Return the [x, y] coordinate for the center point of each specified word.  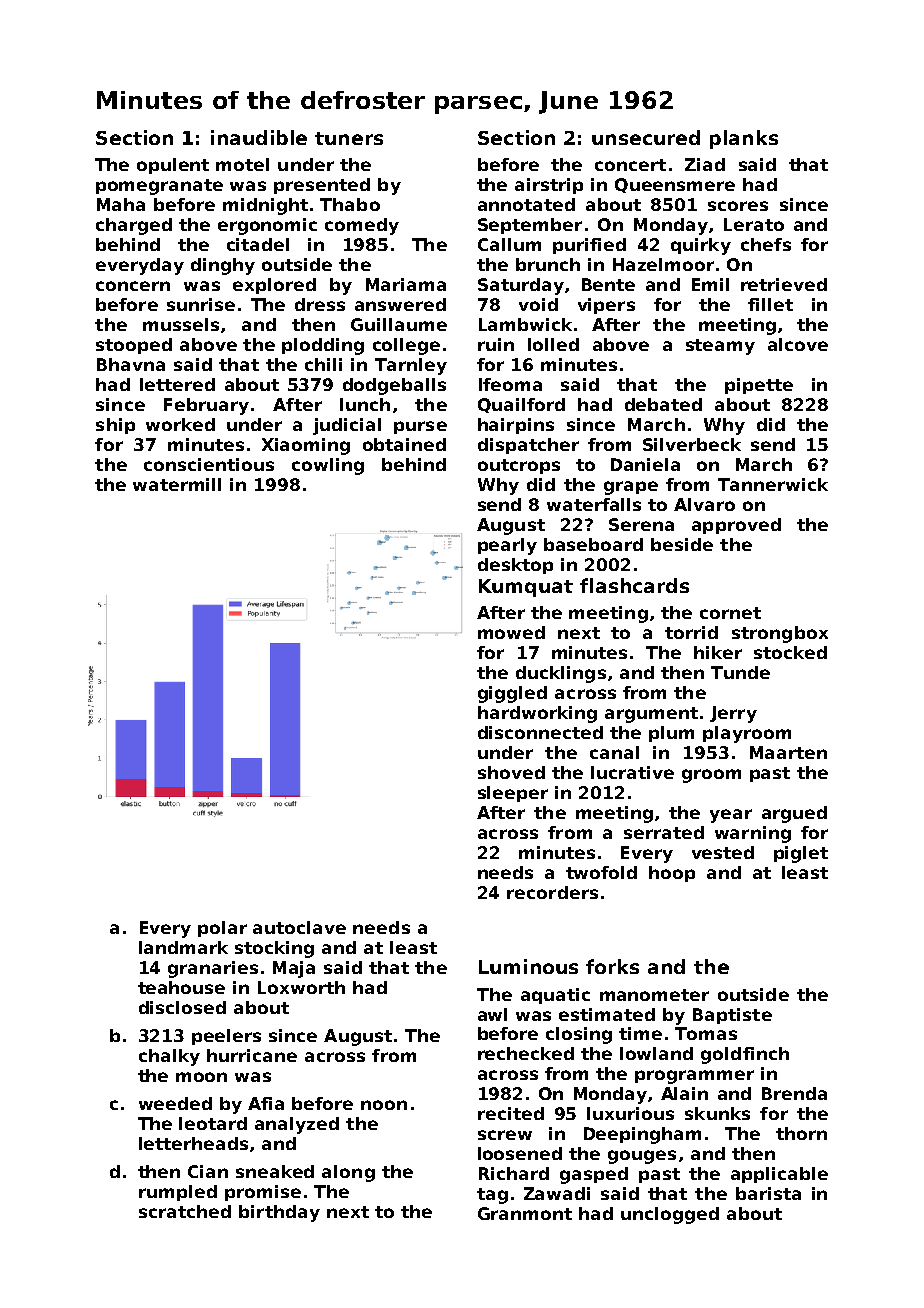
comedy [362, 226]
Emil [710, 284]
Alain [684, 1093]
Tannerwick [773, 484]
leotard [213, 1123]
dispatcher [528, 446]
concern [133, 286]
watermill [177, 484]
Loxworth [301, 987]
